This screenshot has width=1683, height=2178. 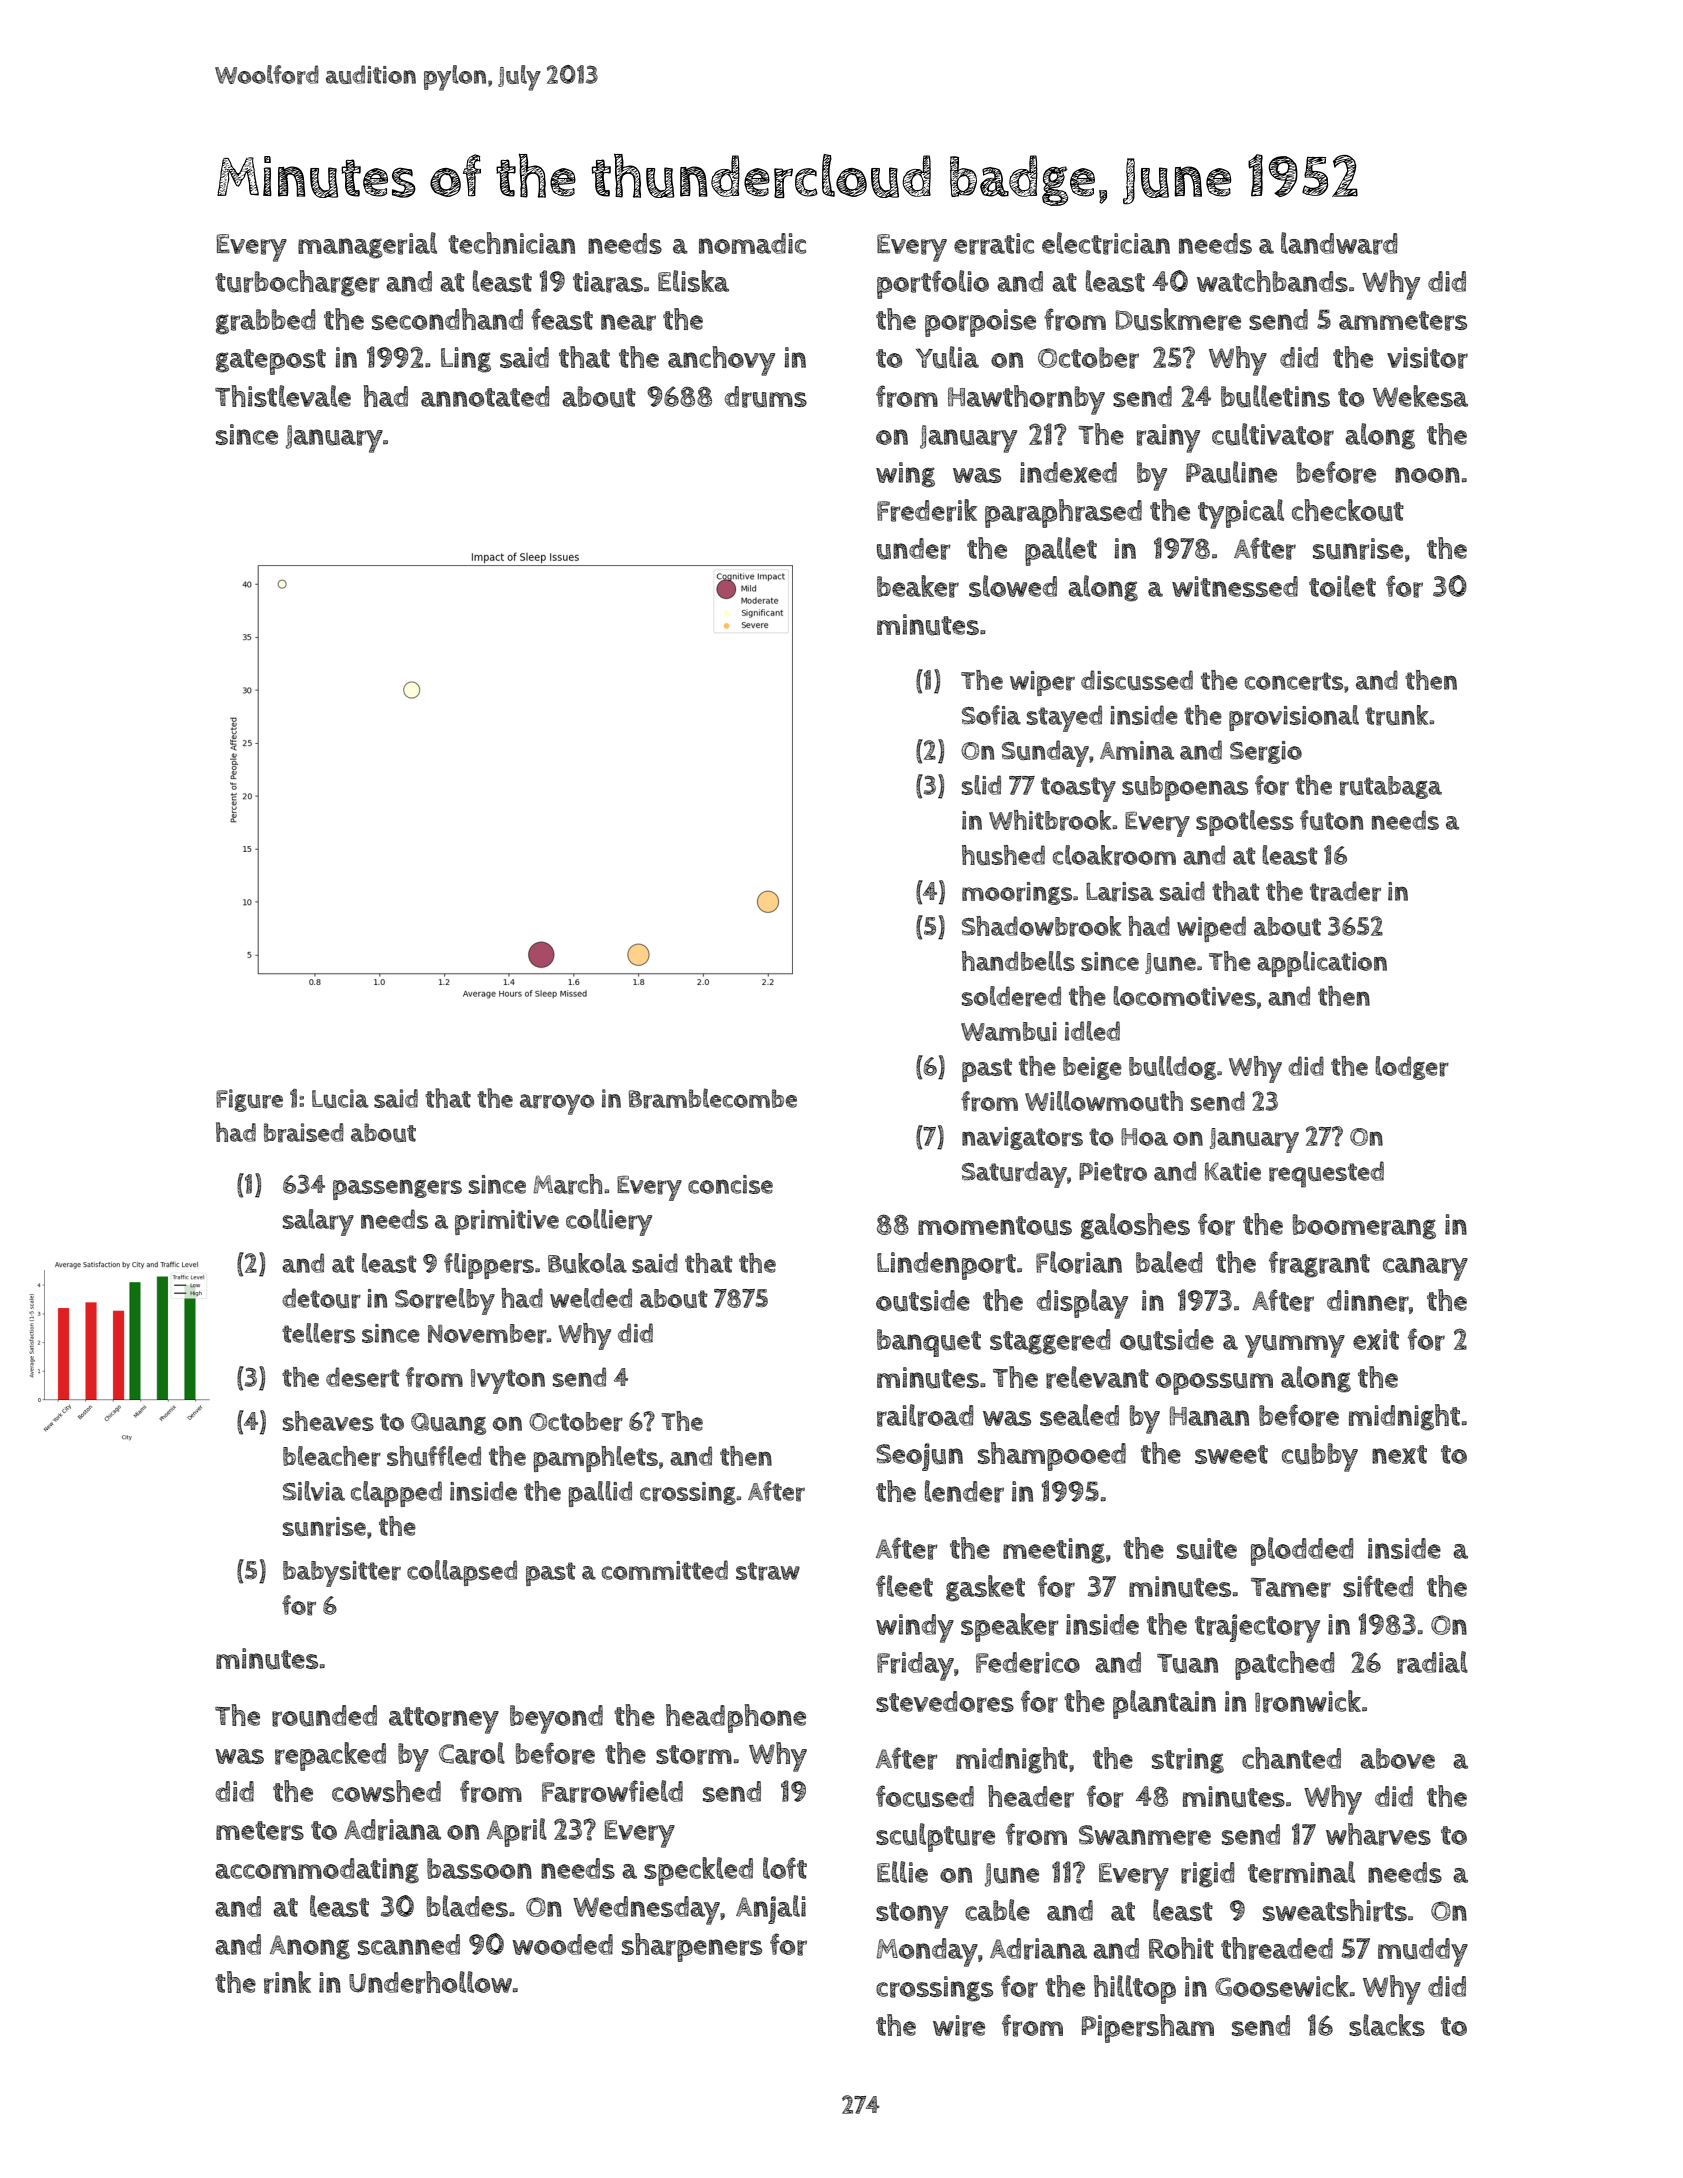 What do you see at coordinates (1376, 1339) in the screenshot?
I see `exit` at bounding box center [1376, 1339].
